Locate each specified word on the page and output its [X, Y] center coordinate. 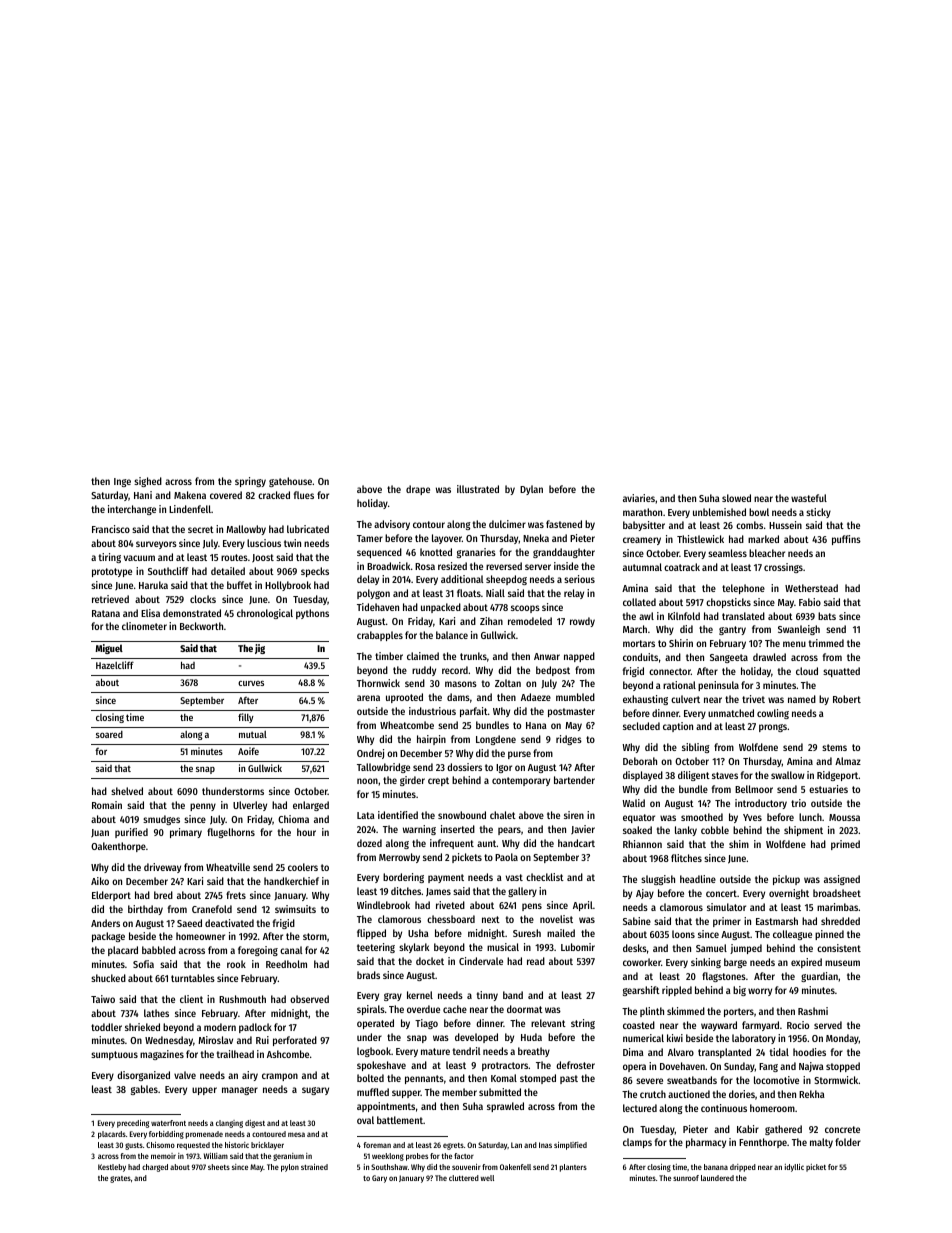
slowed [736, 498]
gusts [134, 1146]
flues [304, 495]
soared [109, 734]
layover [447, 539]
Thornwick [378, 683]
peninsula [718, 686]
